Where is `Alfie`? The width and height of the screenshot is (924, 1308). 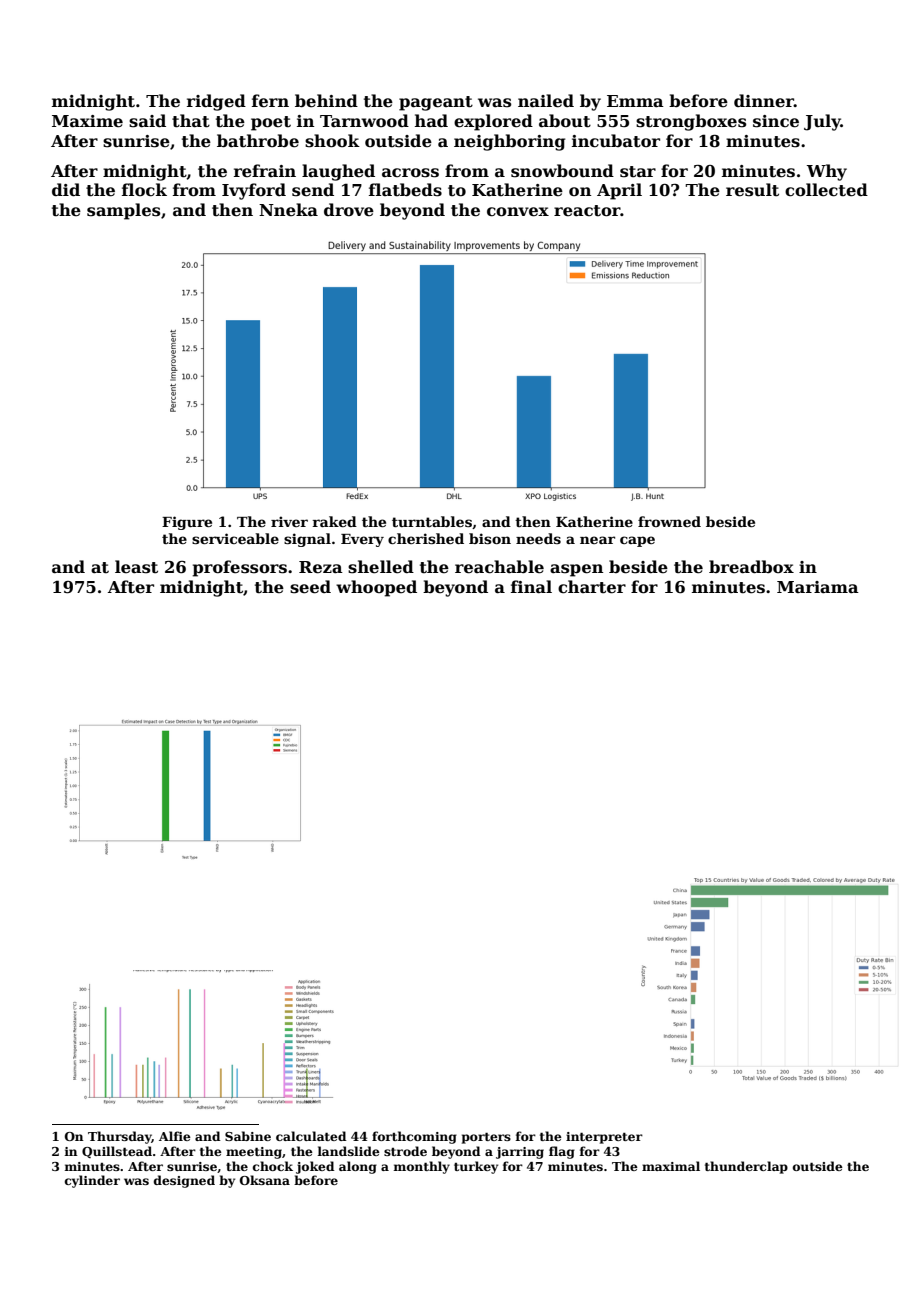 Alfie is located at coordinates (175, 1136).
